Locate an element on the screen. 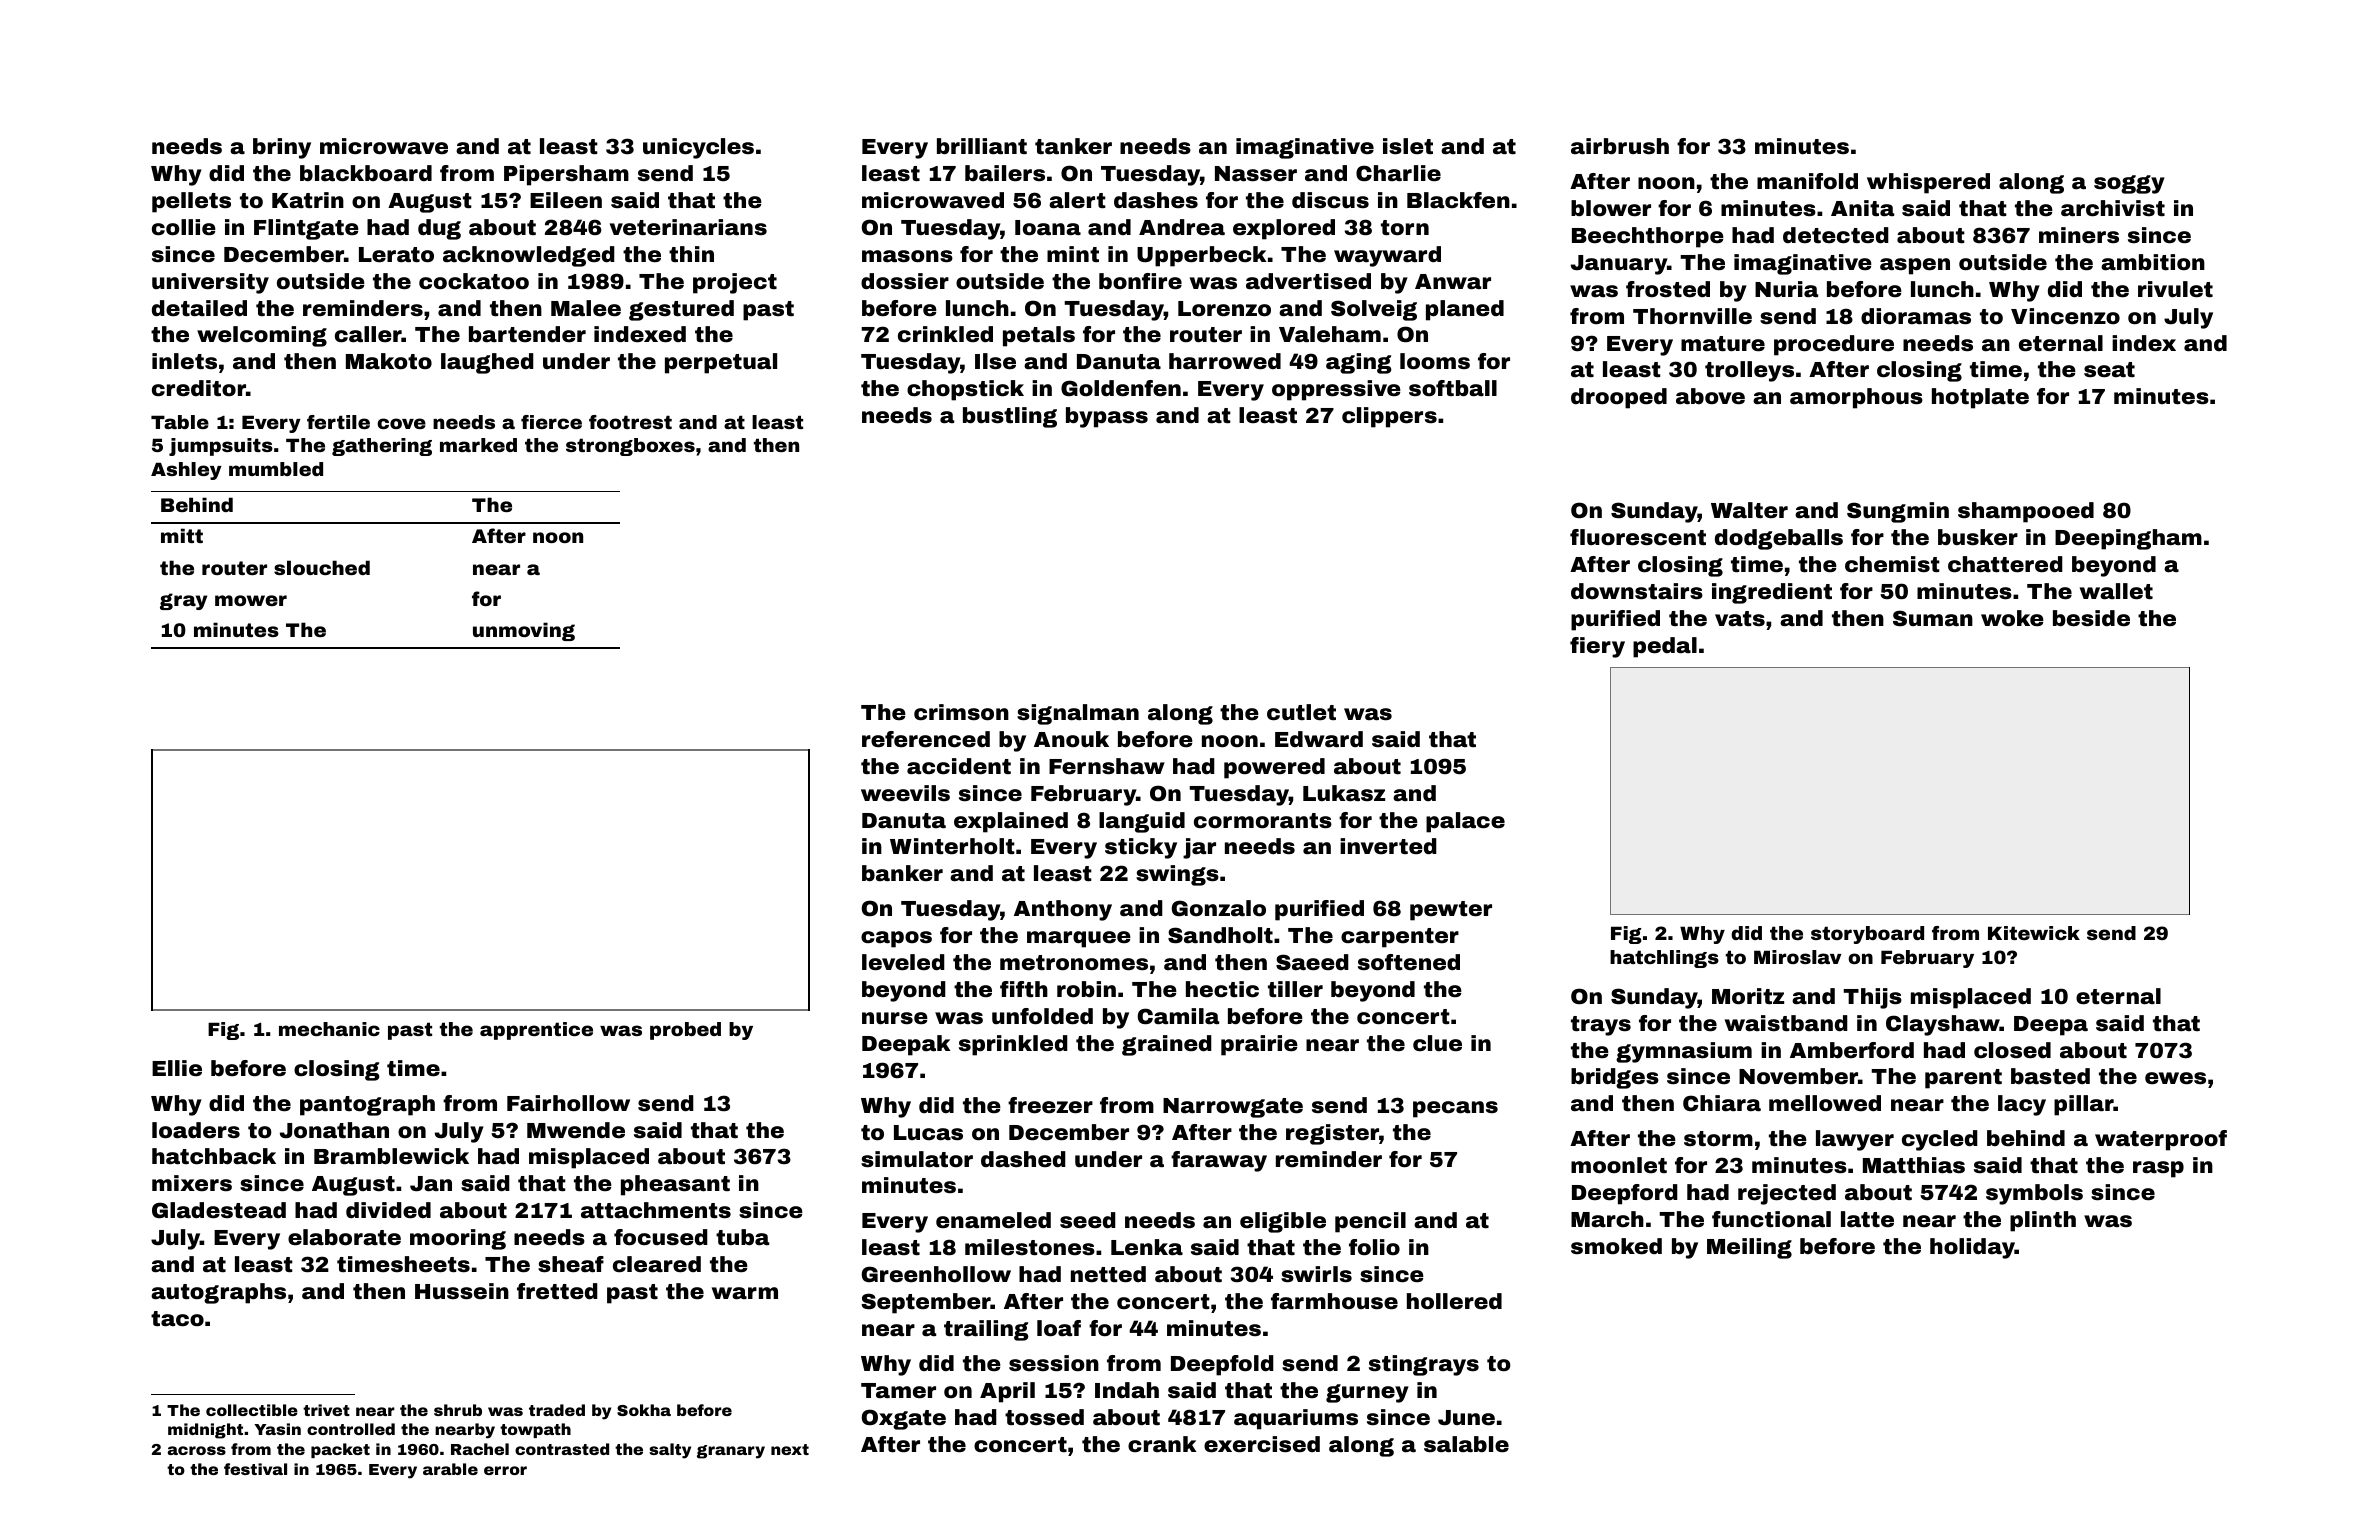  taco is located at coordinates (177, 1319).
